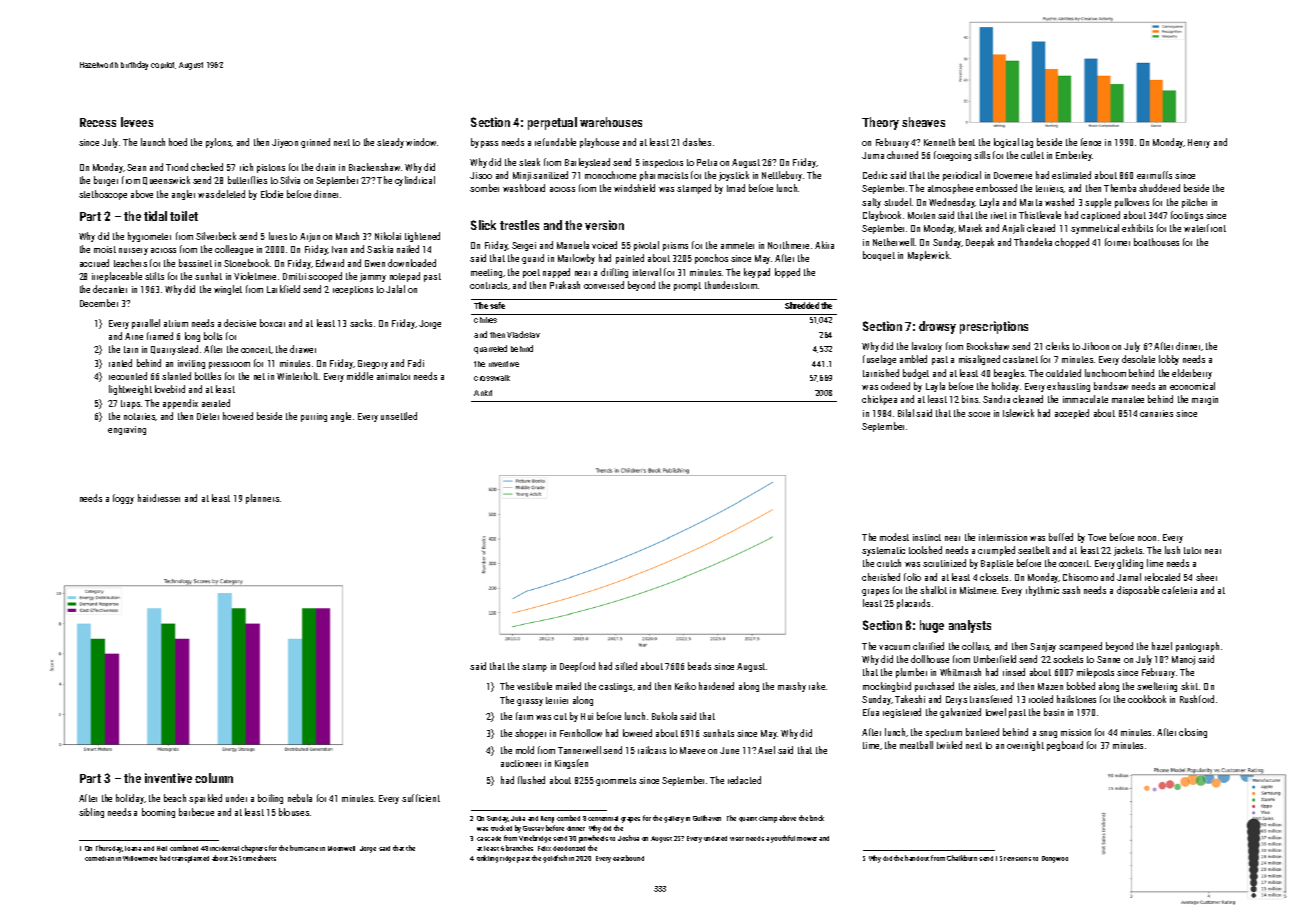 The height and width of the image is (924, 1308). Describe the element at coordinates (697, 142) in the image. I see `dashes` at that location.
